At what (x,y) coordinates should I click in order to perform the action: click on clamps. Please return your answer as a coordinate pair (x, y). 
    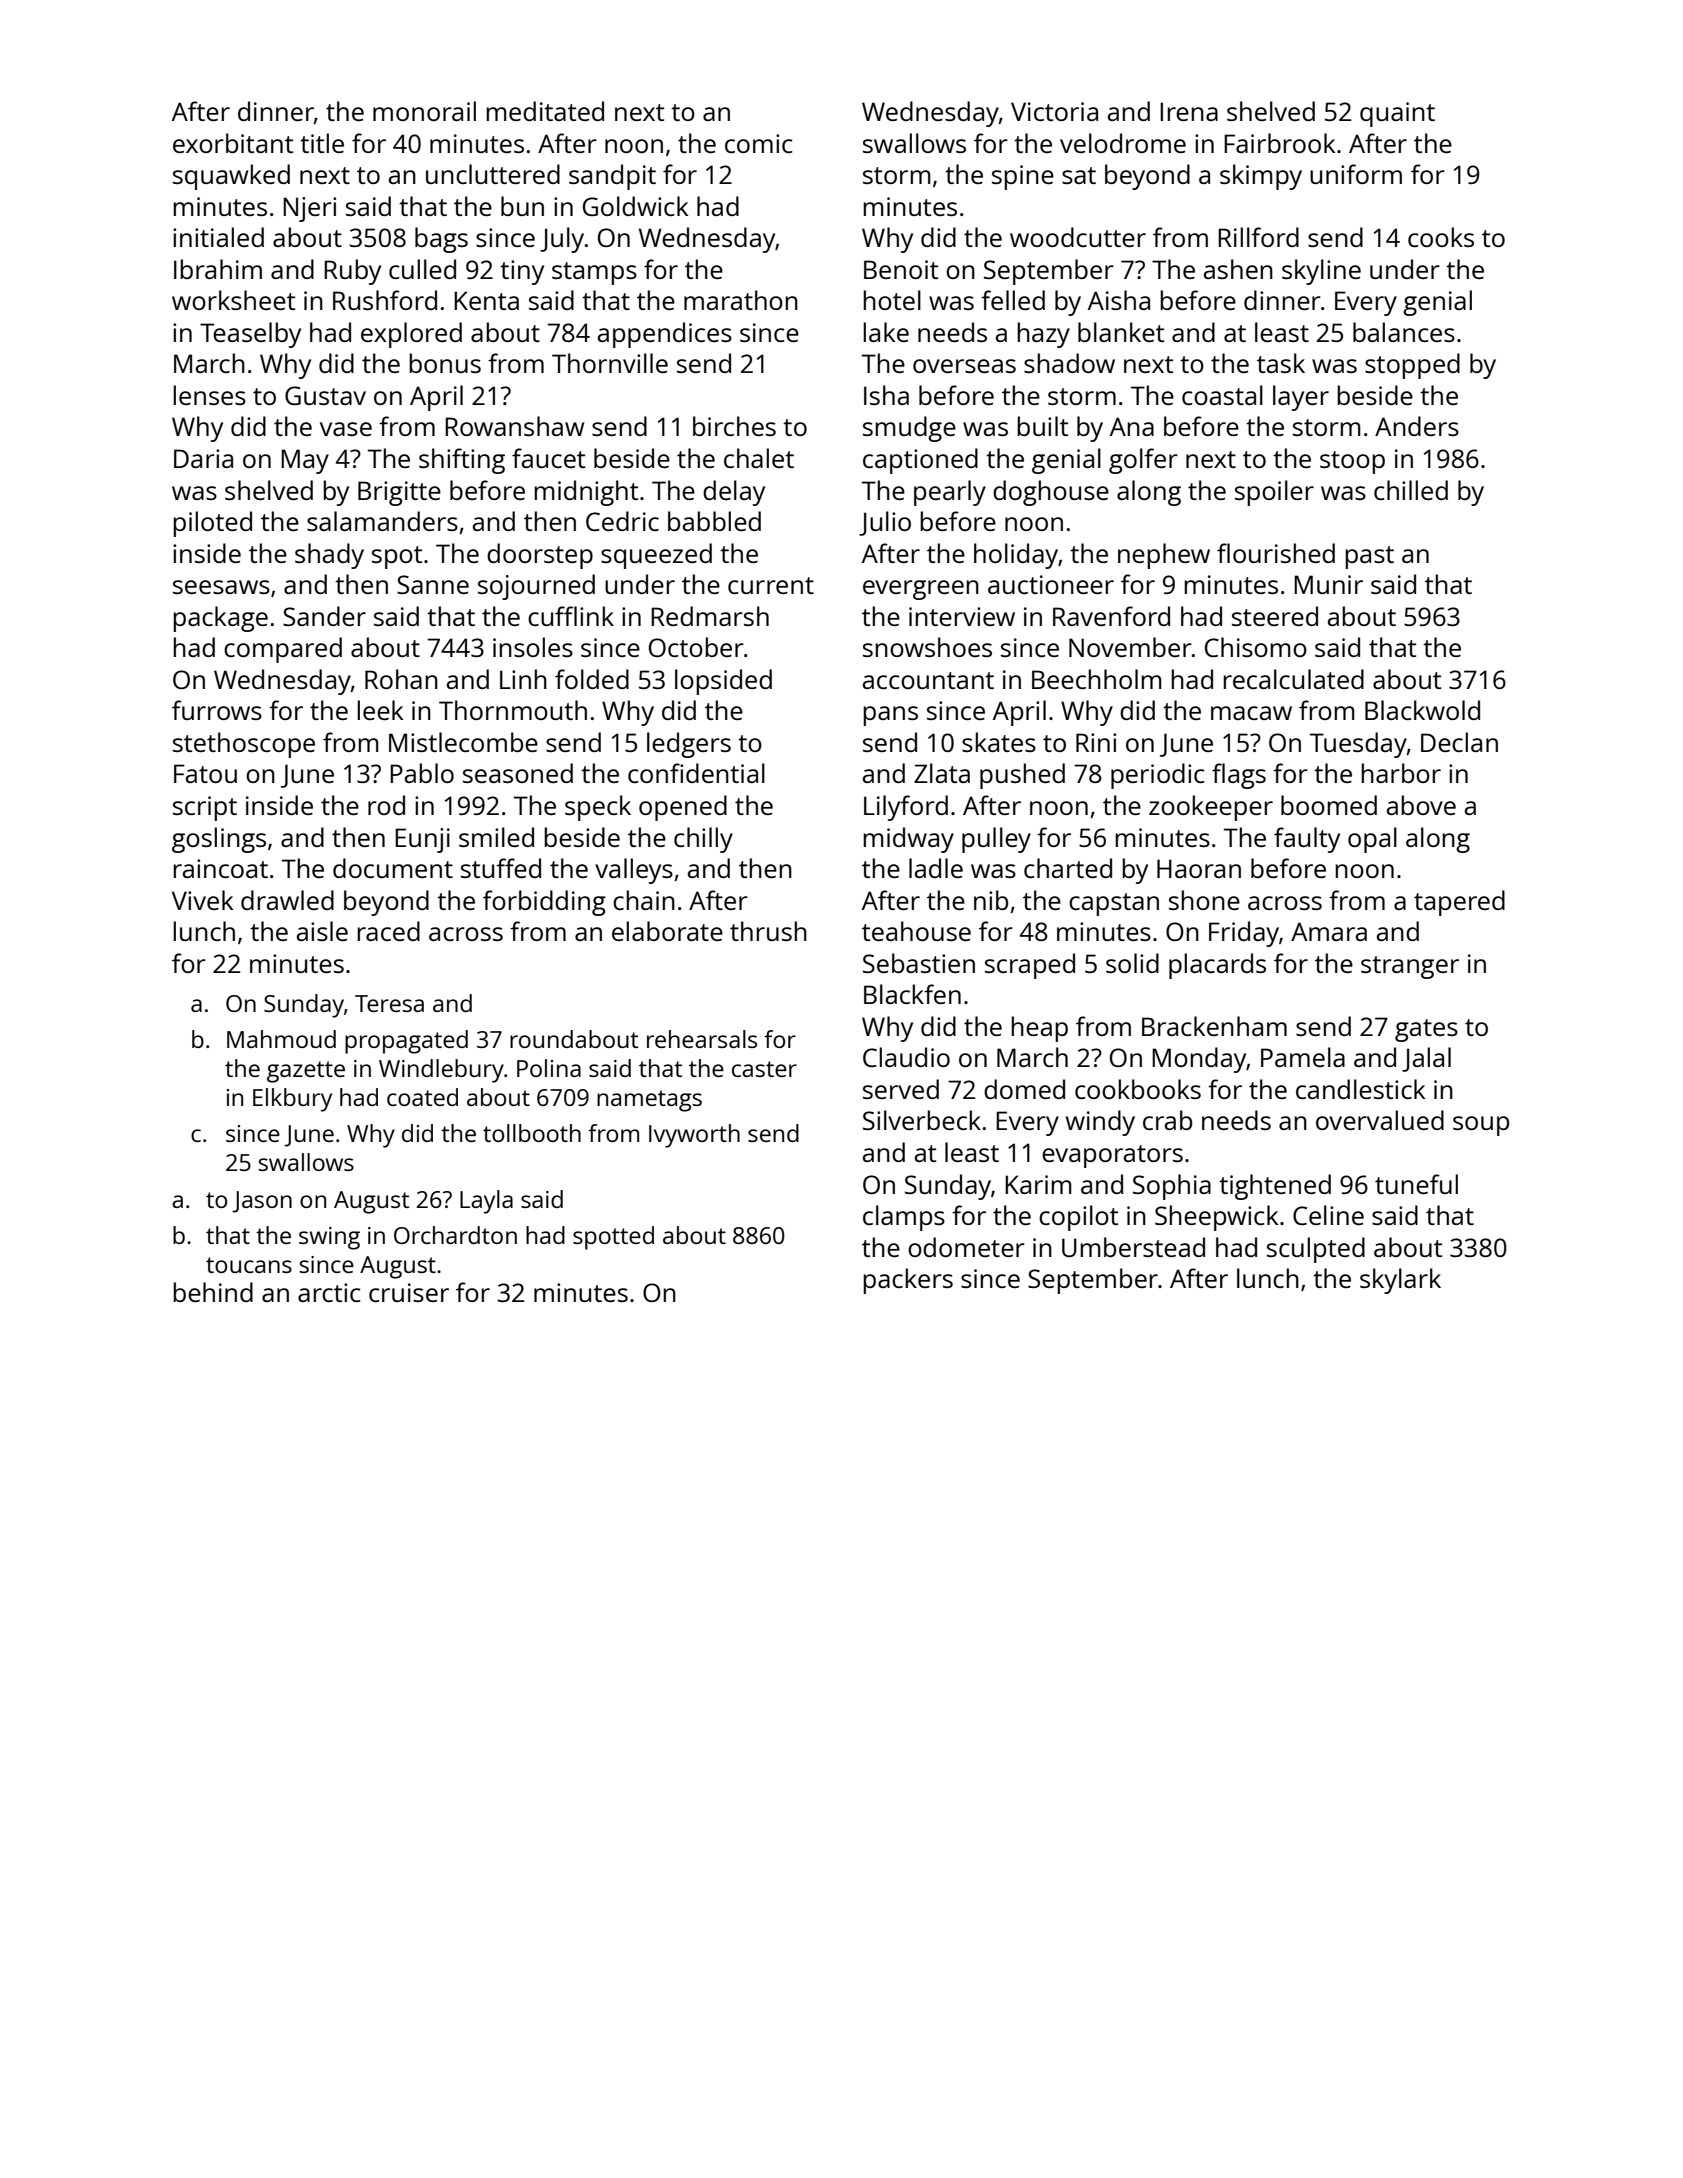
    Looking at the image, I should click on (904, 1218).
